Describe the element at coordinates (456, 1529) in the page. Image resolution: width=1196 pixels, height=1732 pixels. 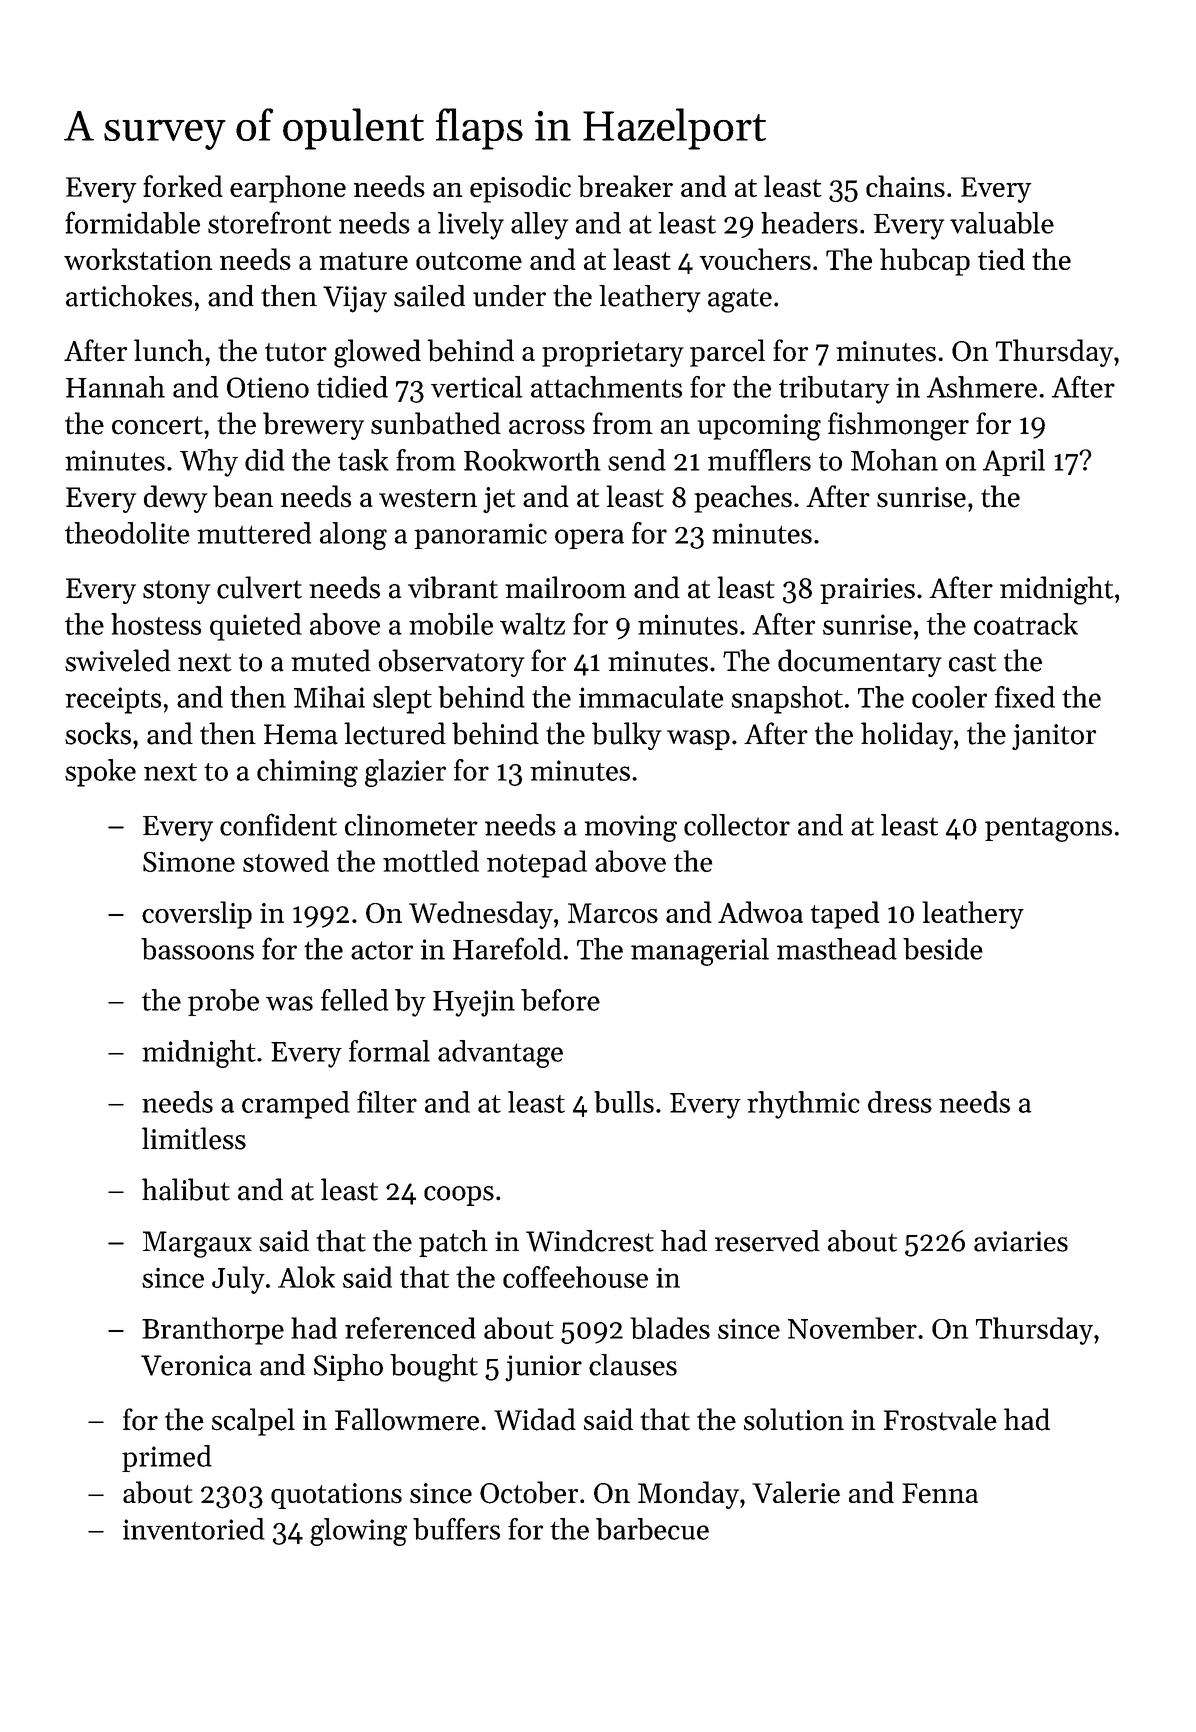
I see `buffers` at that location.
